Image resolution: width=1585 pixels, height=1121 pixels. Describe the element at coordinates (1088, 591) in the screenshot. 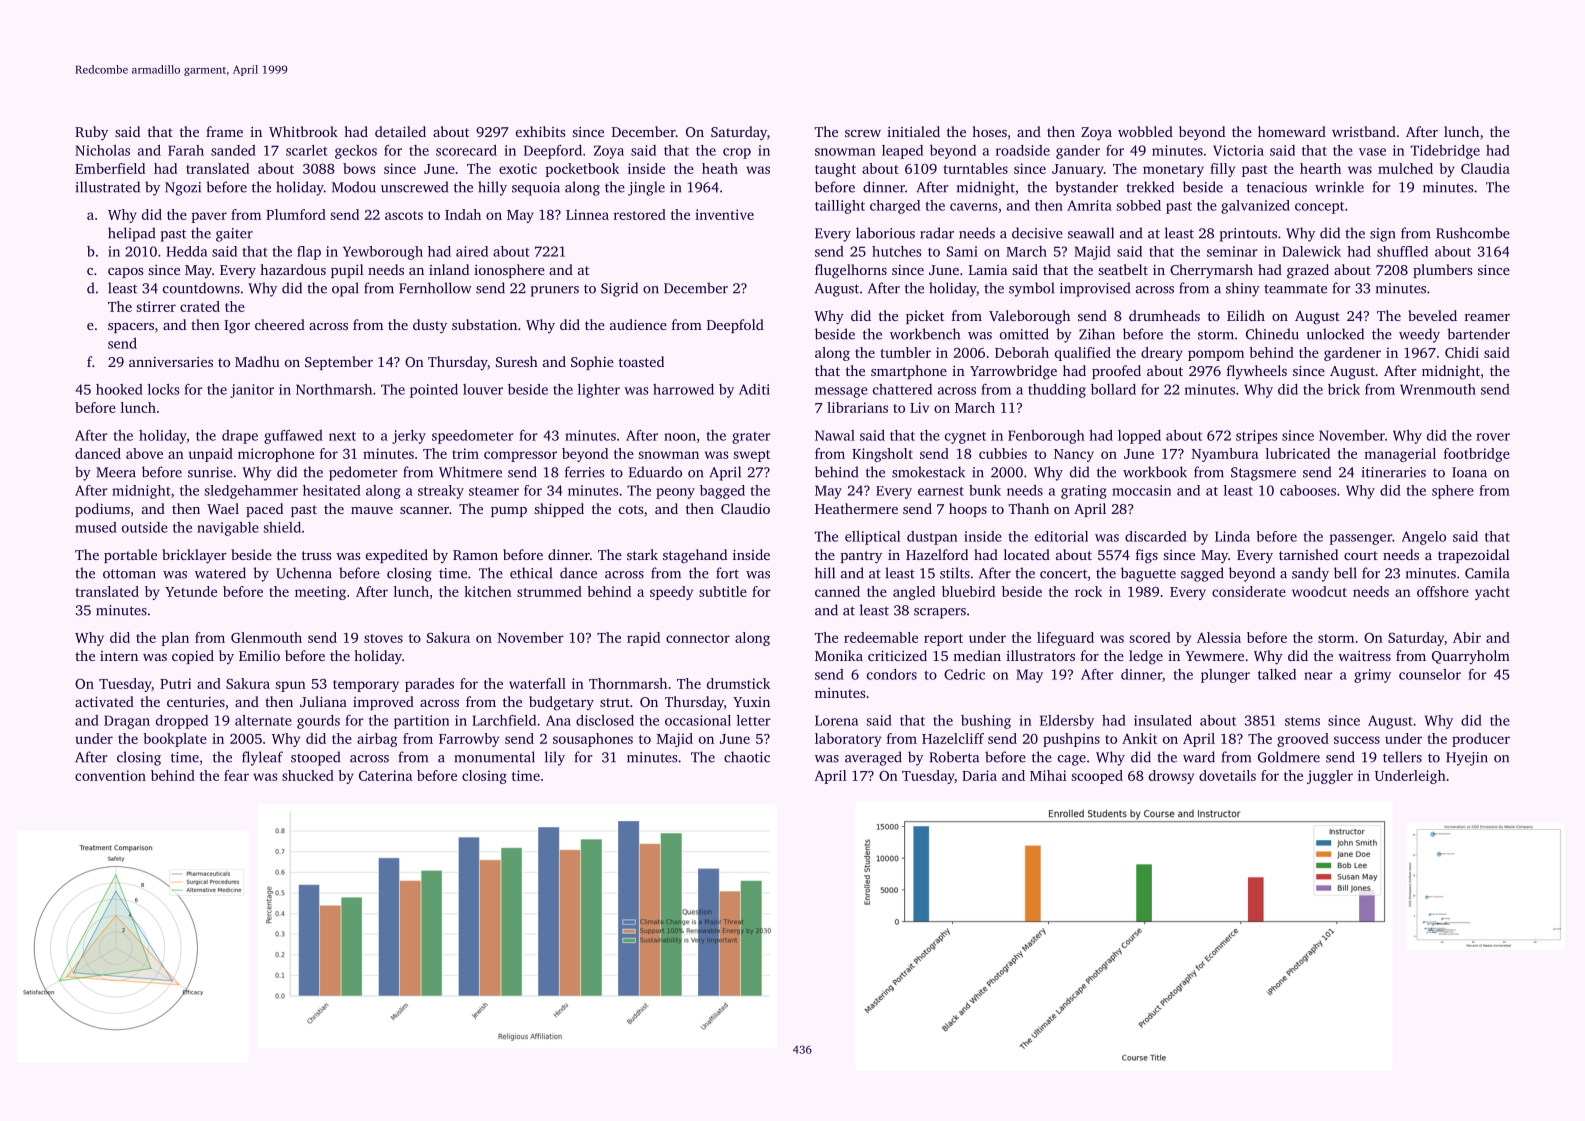

I see `rock` at that location.
